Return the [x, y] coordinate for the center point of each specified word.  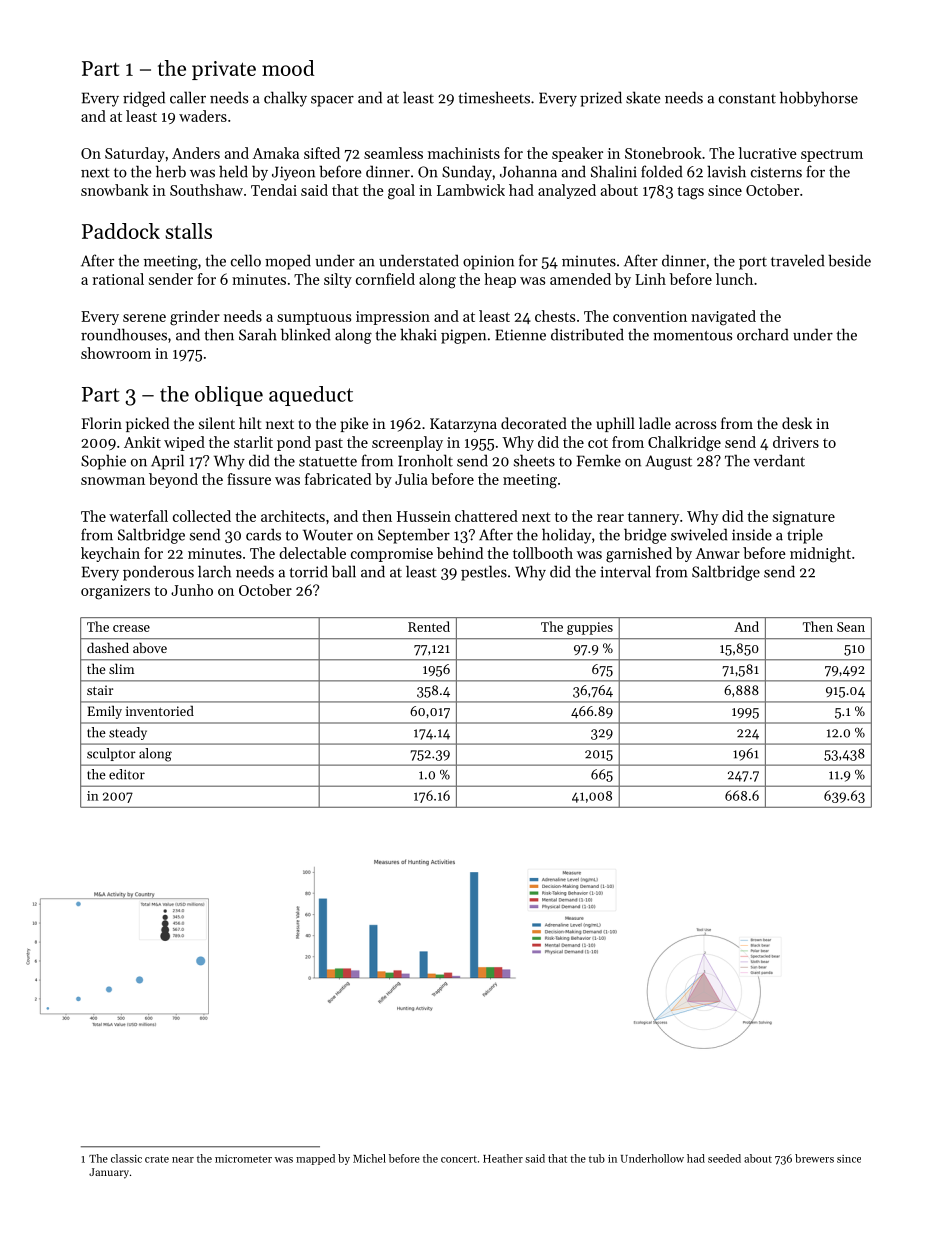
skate [643, 97]
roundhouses [124, 334]
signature [804, 518]
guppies [590, 628]
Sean [851, 627]
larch [214, 571]
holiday [566, 536]
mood [288, 68]
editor [127, 774]
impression [393, 318]
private [224, 70]
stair [100, 690]
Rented [429, 626]
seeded [724, 1158]
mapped [315, 1159]
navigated [723, 318]
